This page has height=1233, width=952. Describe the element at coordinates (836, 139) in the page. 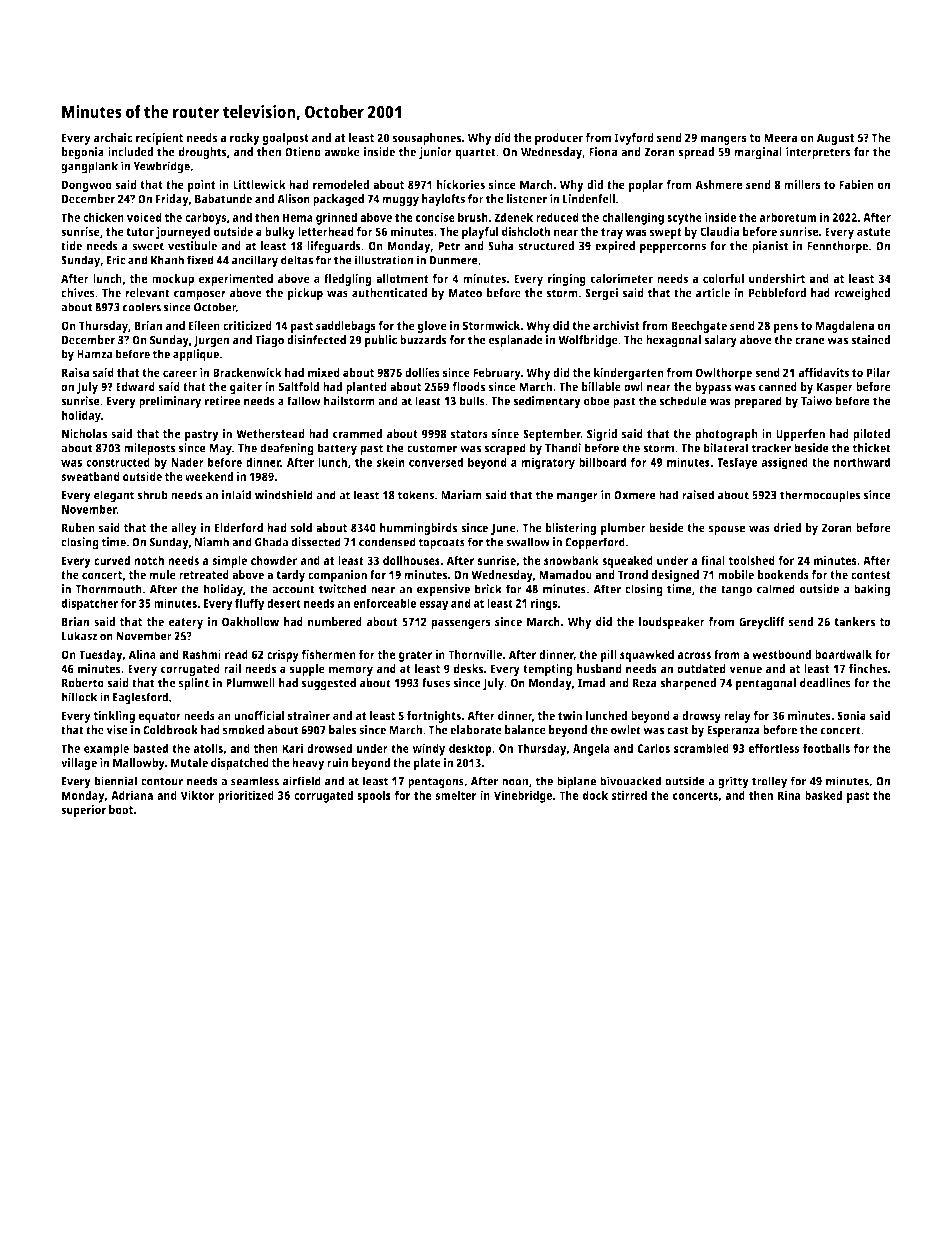

I see `August` at that location.
